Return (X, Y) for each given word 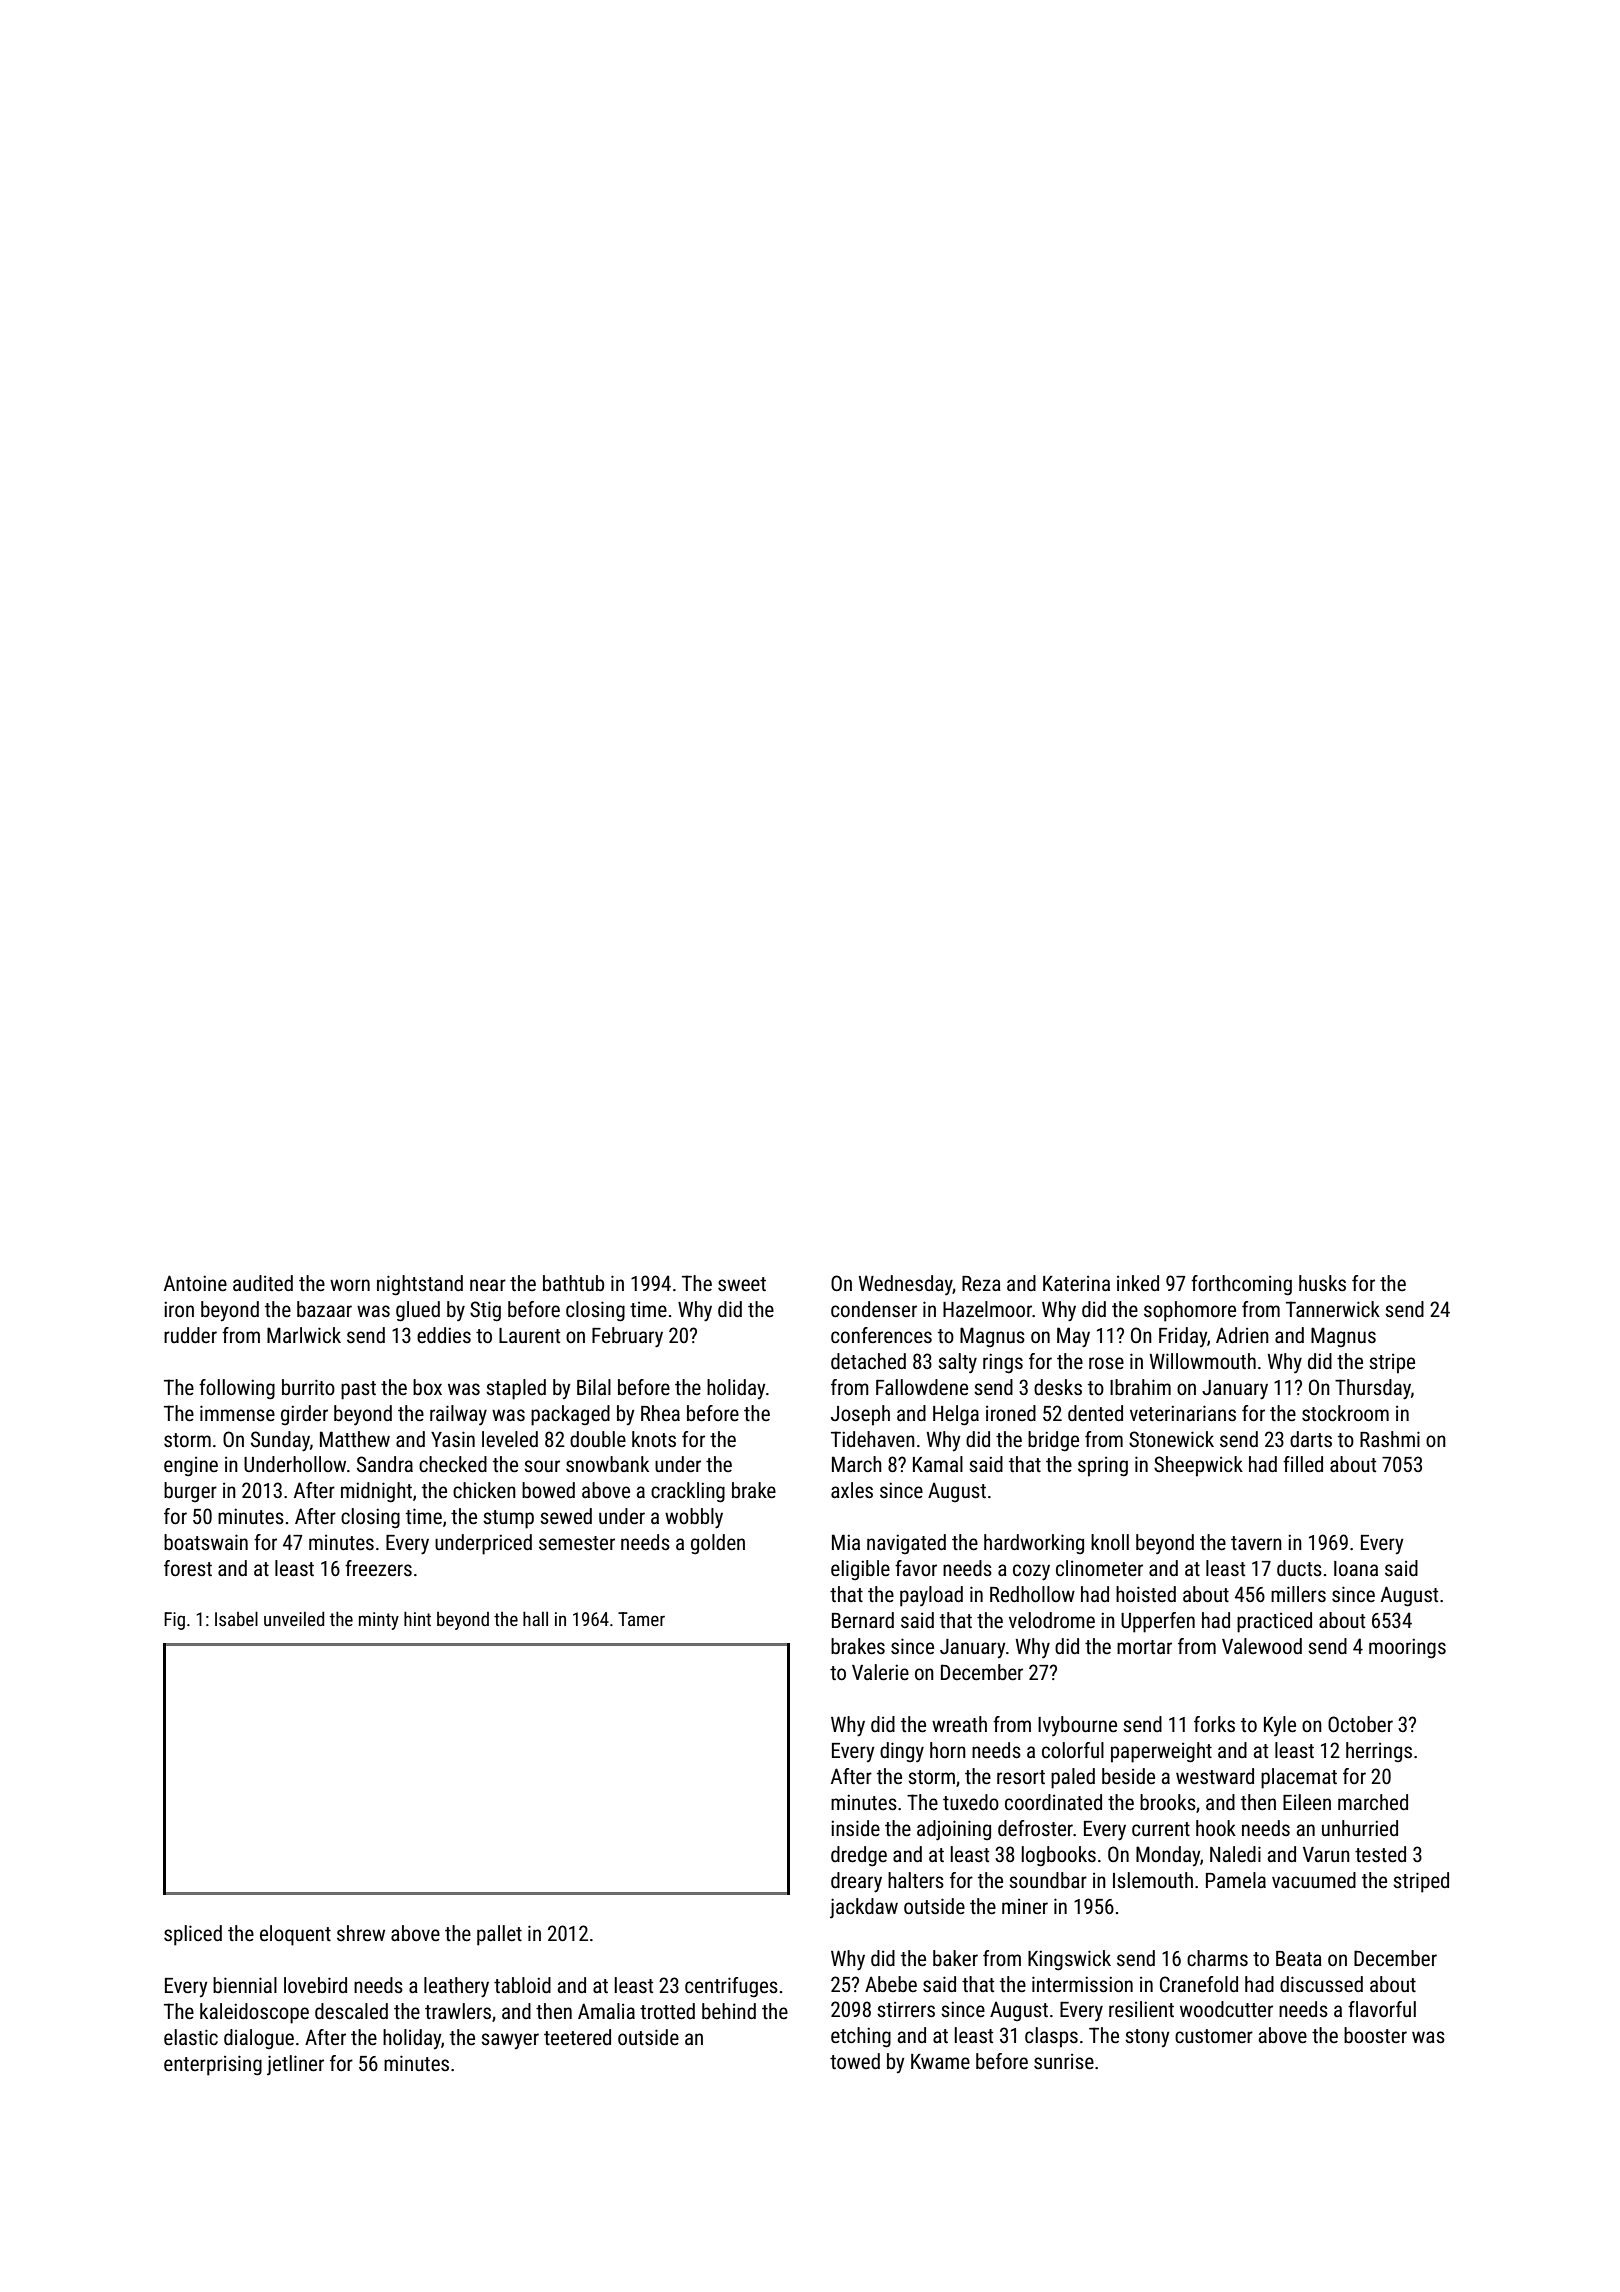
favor (916, 1568)
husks (1322, 1283)
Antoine (195, 1283)
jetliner (295, 2065)
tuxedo (971, 1802)
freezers (378, 1568)
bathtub (573, 1283)
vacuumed (1314, 1880)
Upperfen (1158, 1622)
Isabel (236, 1618)
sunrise (1064, 2062)
